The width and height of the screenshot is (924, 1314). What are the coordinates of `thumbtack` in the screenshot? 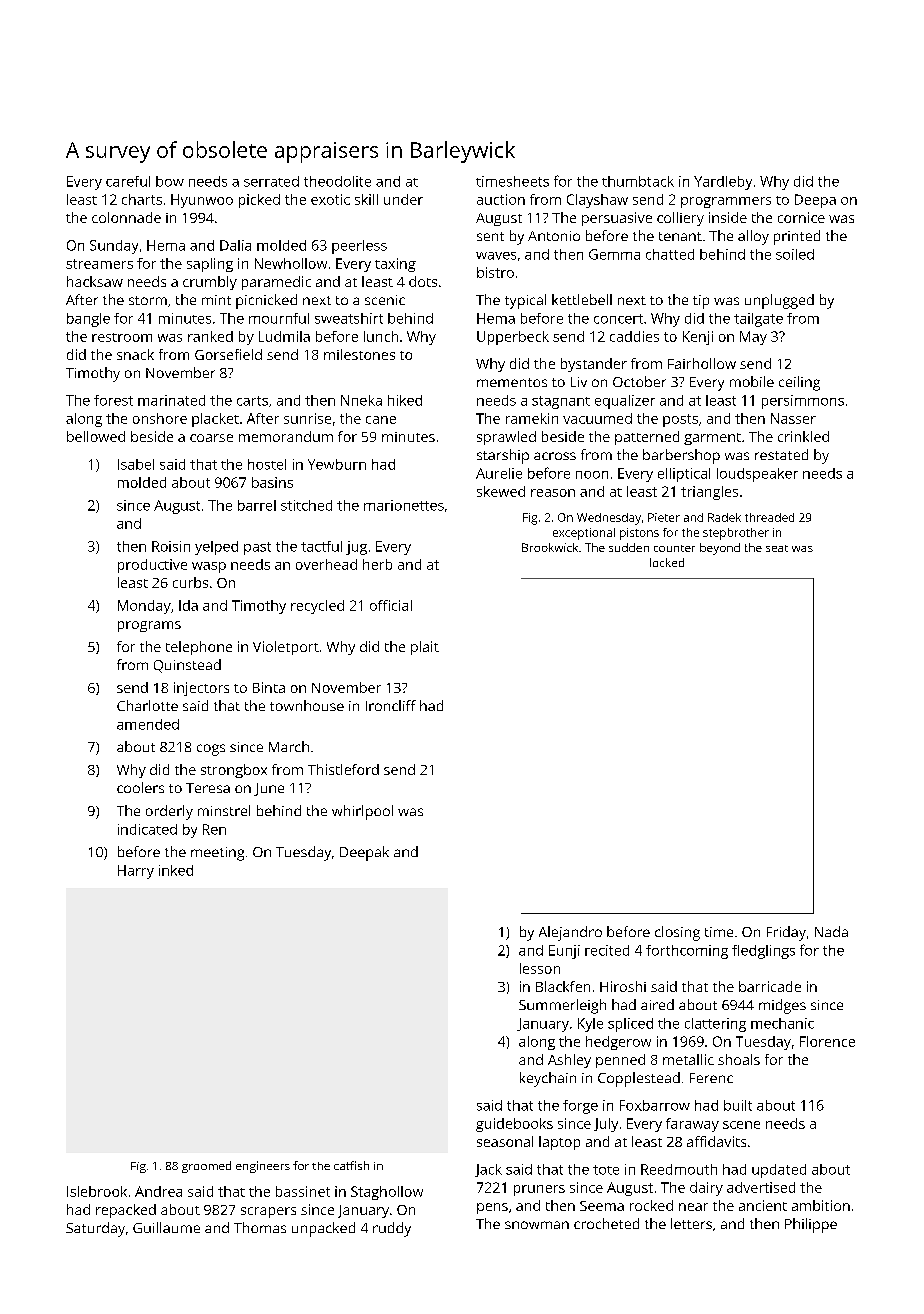 It's located at (638, 181).
